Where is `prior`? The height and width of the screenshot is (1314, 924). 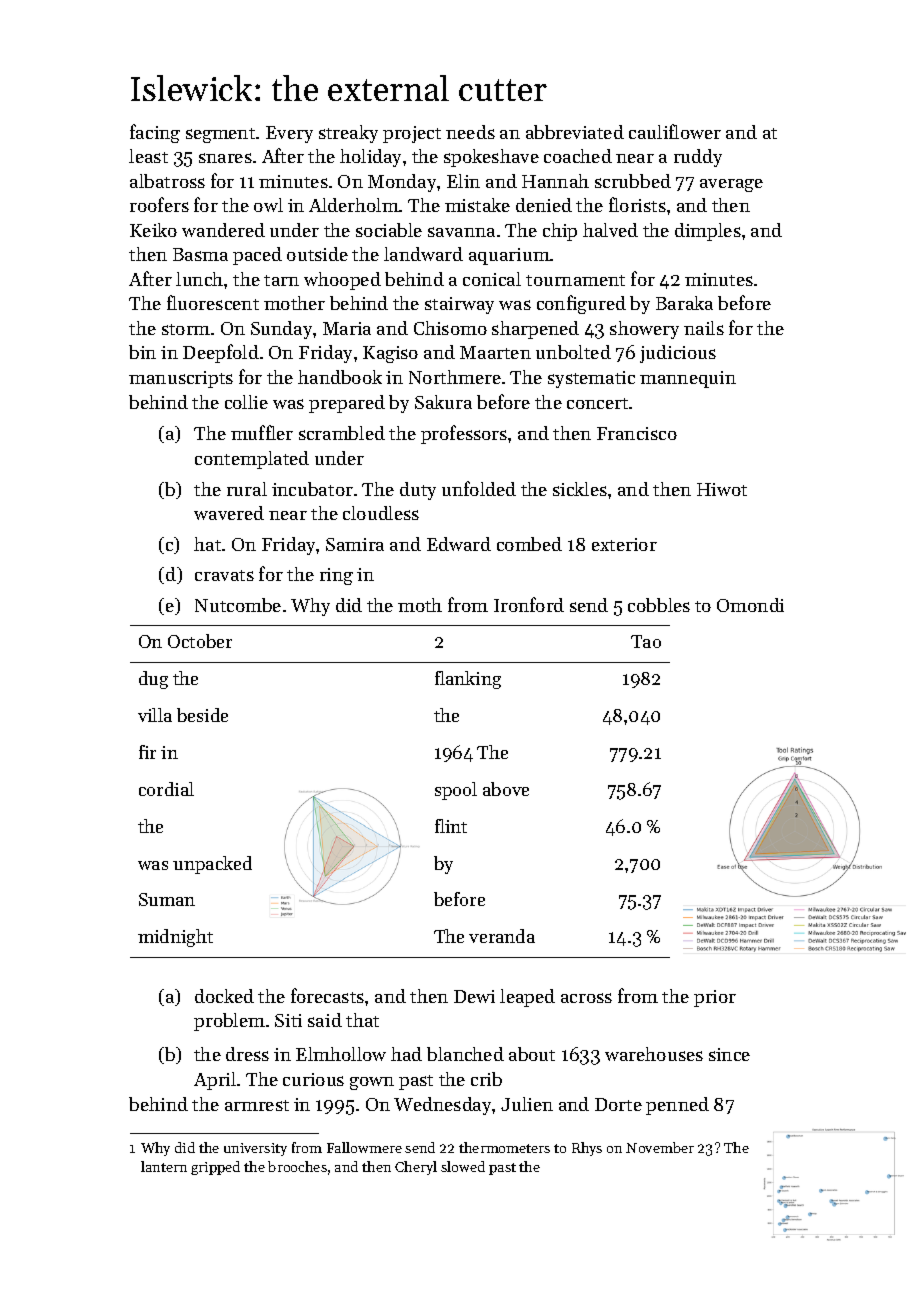 prior is located at coordinates (715, 998).
